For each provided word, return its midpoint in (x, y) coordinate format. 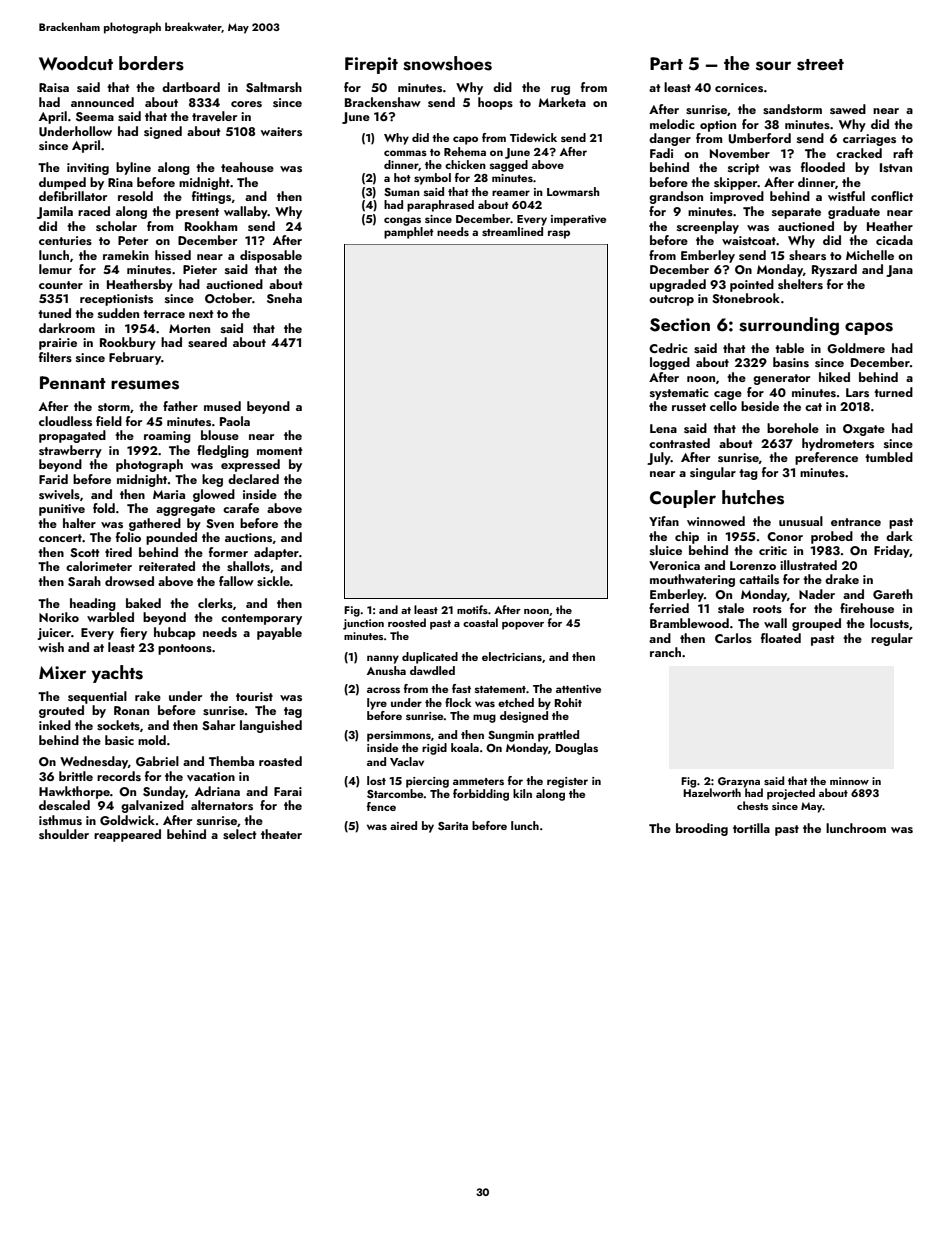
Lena (663, 428)
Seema (95, 117)
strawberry (70, 451)
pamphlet (409, 233)
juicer (54, 634)
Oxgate (864, 430)
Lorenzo (753, 565)
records (119, 776)
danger (670, 139)
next (201, 314)
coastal (480, 622)
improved (737, 197)
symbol (432, 179)
